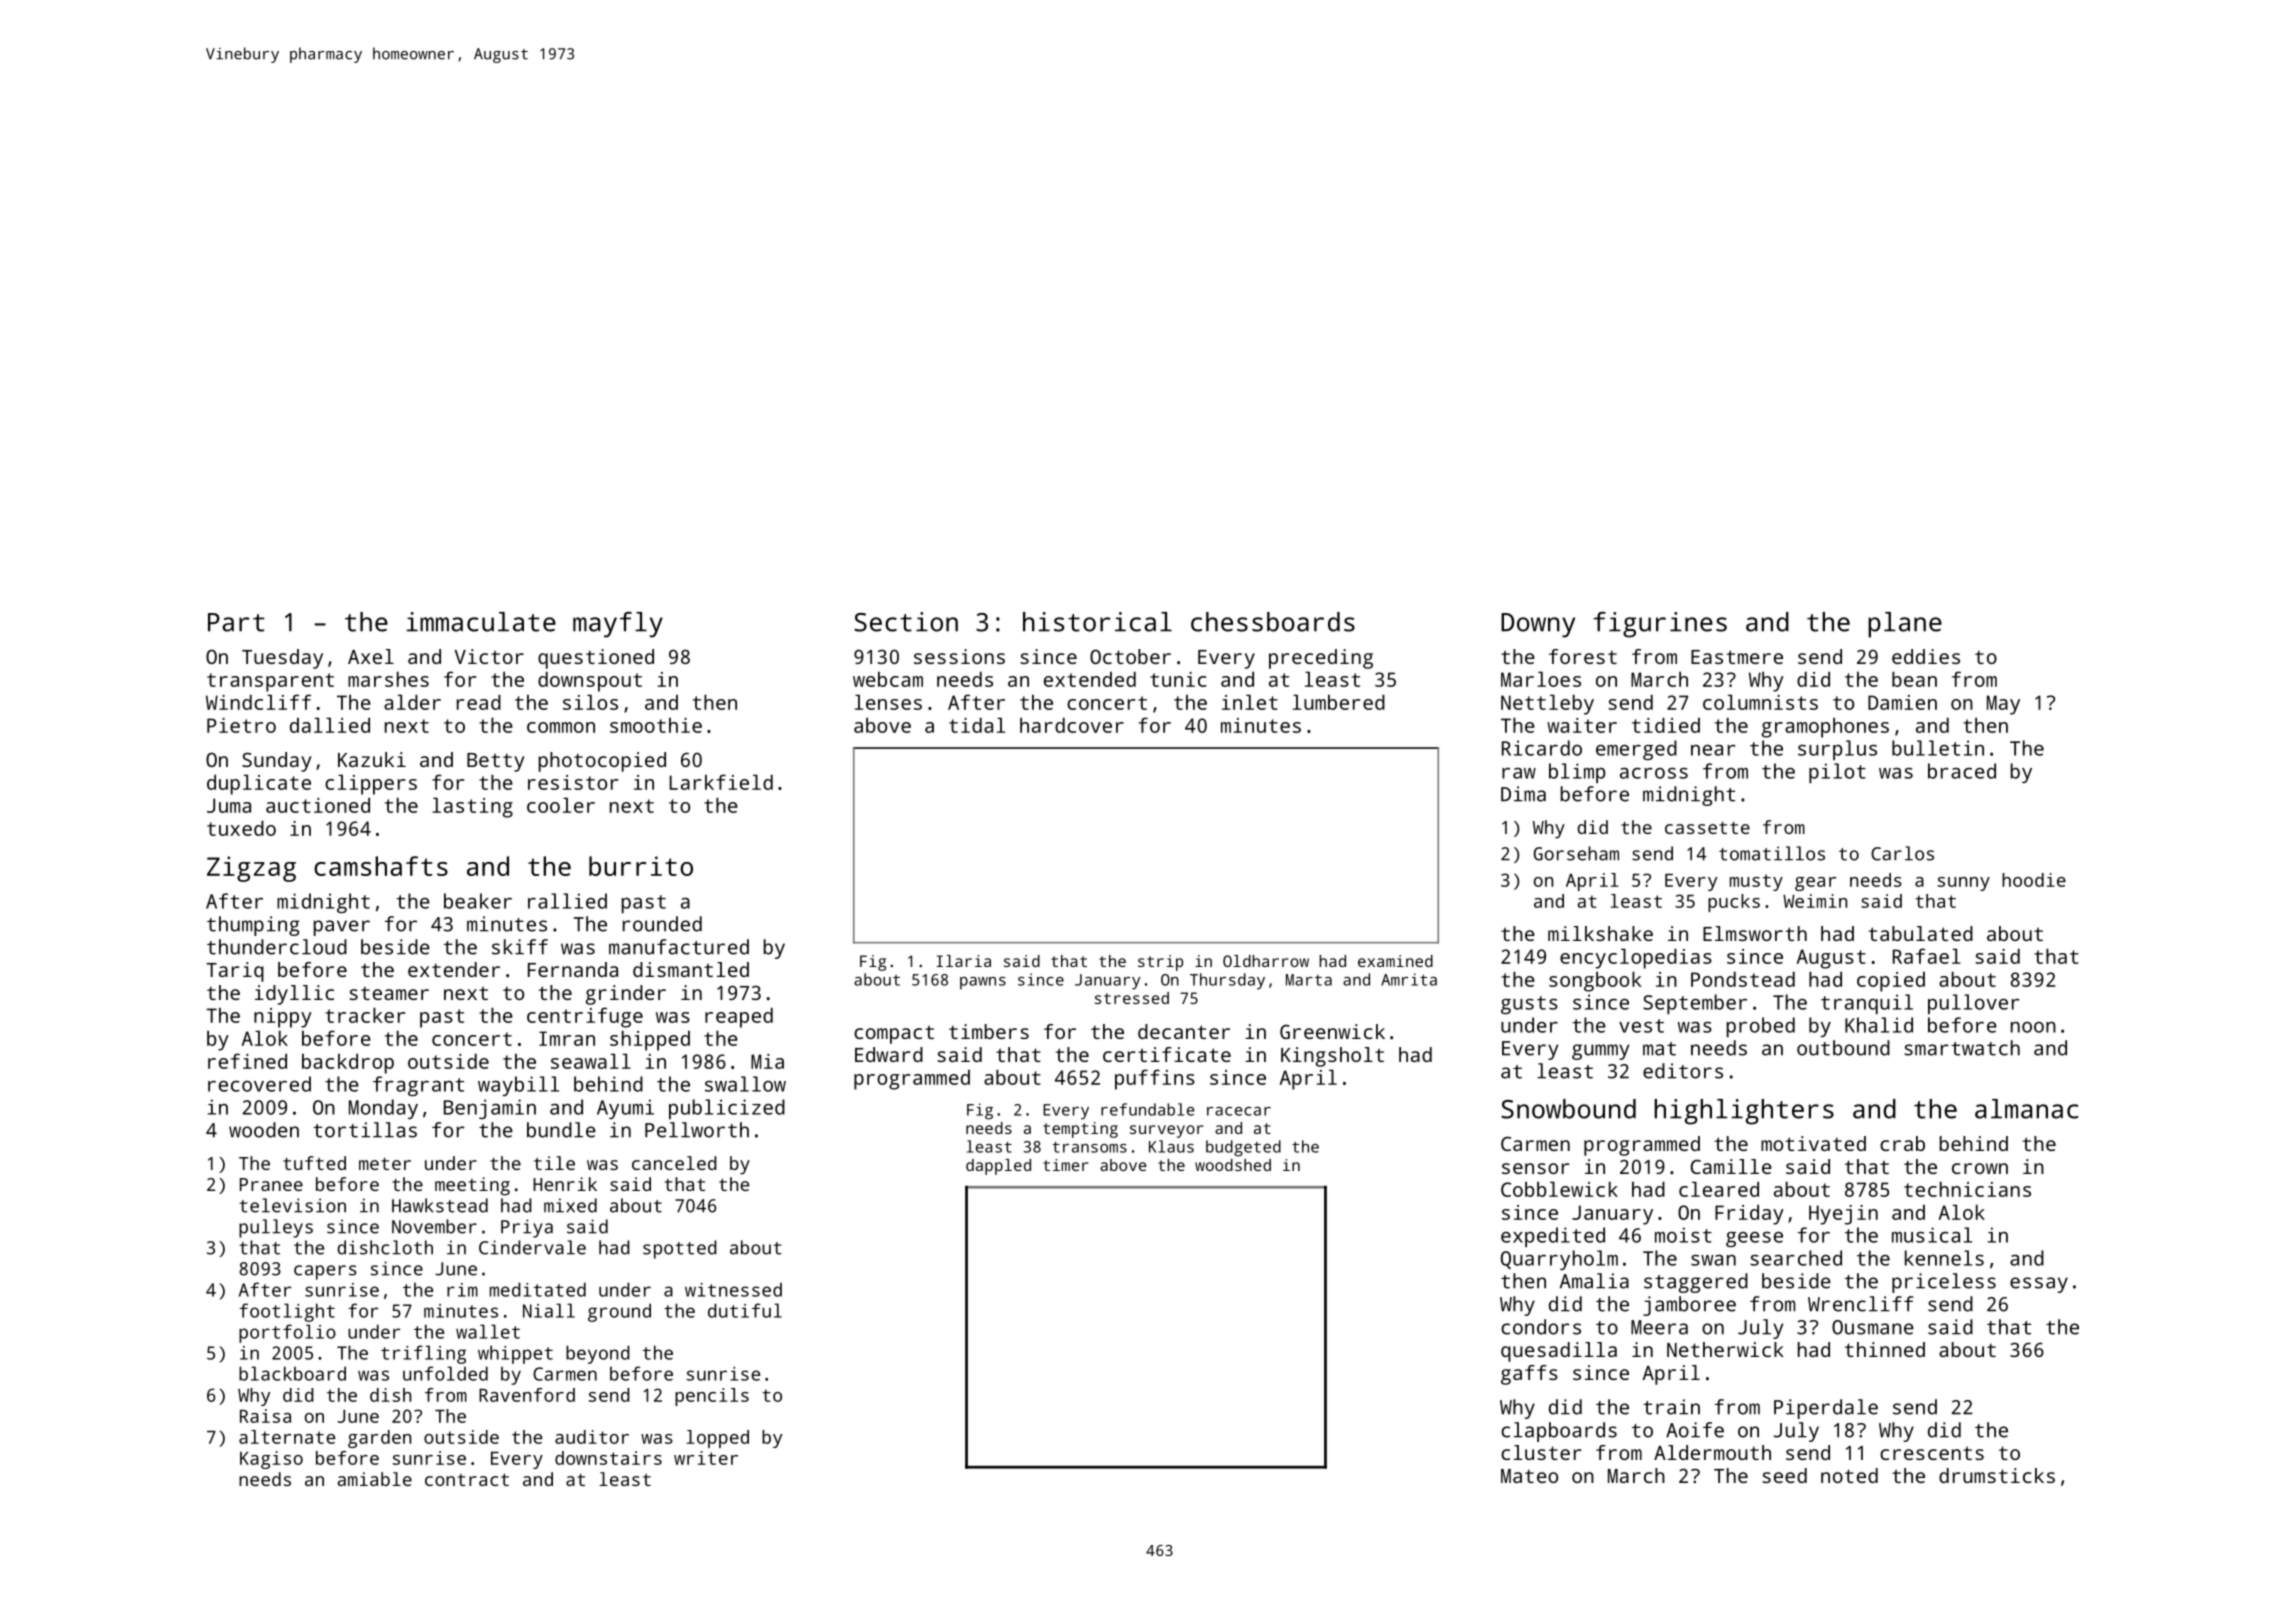  I want to click on cluster, so click(1541, 1452).
